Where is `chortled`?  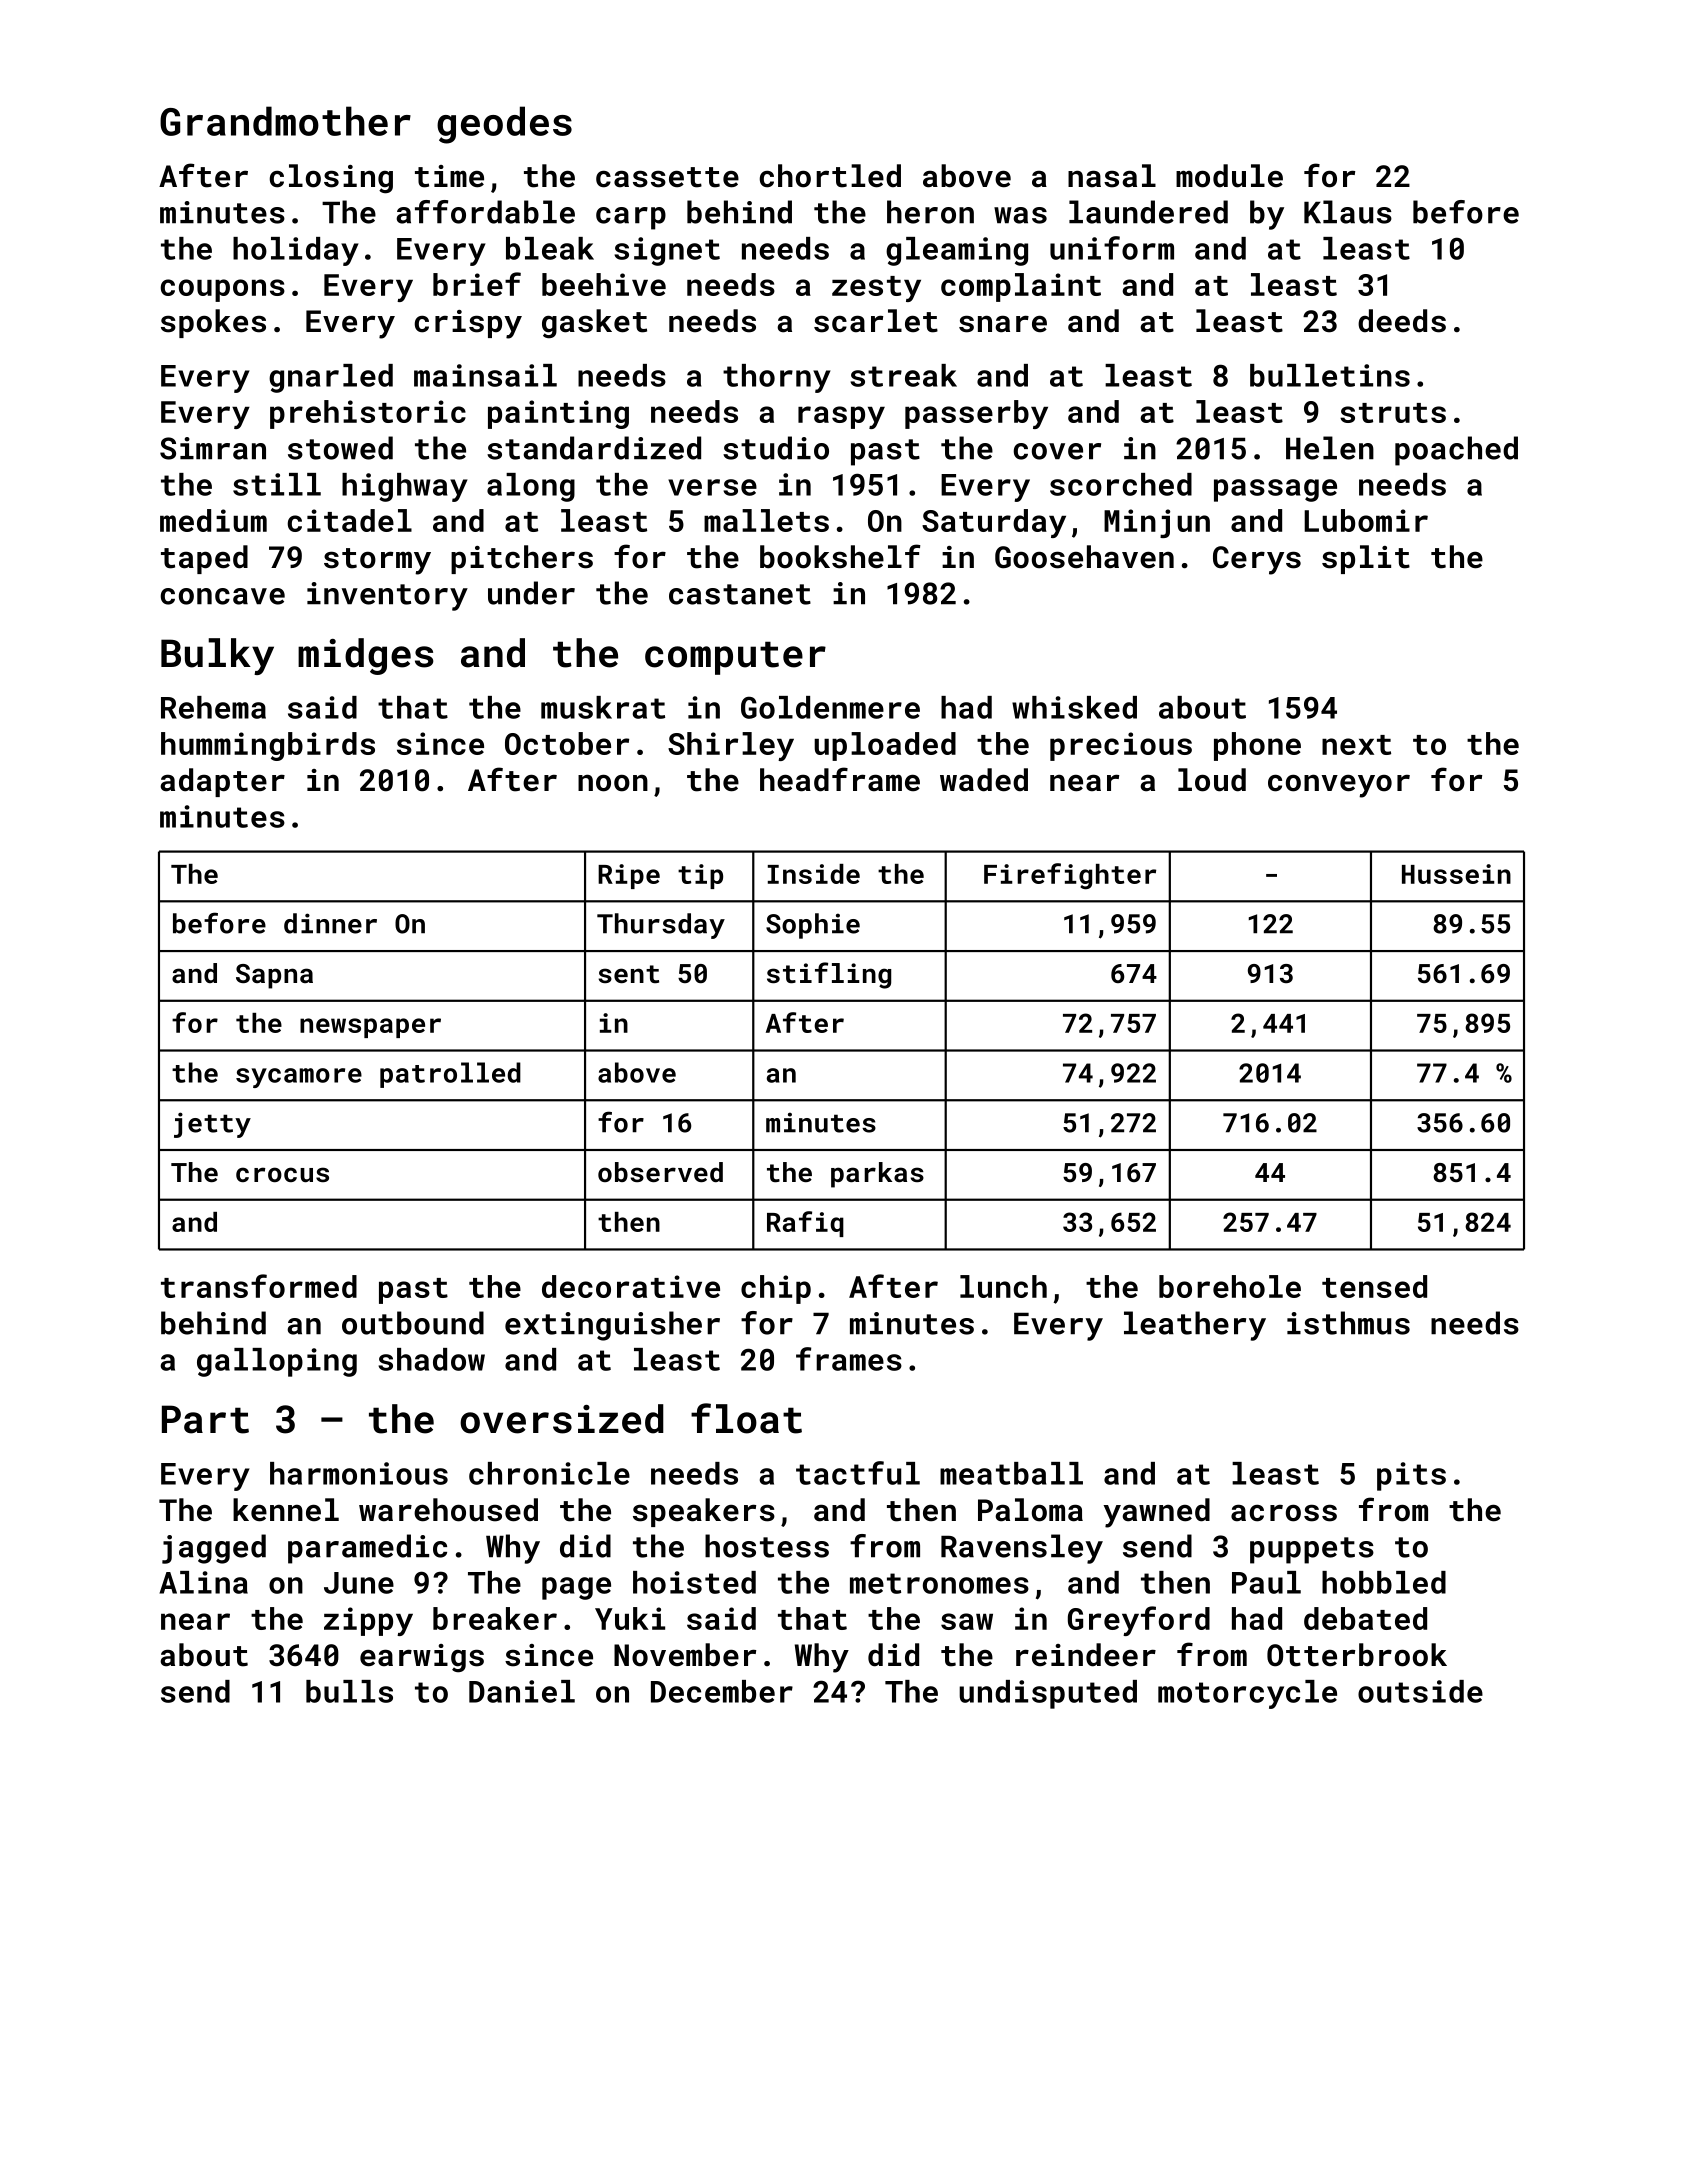 chortled is located at coordinates (830, 176).
